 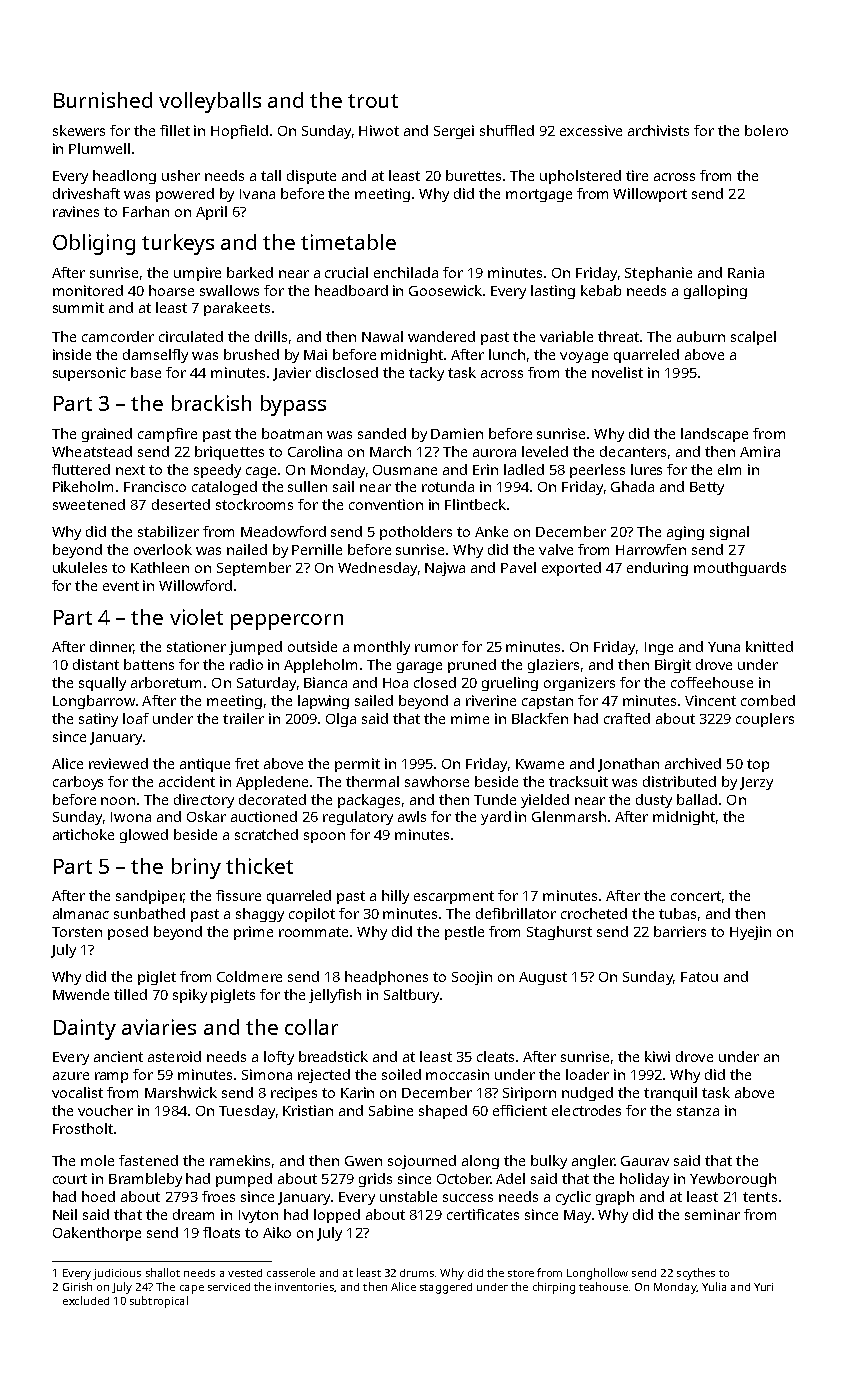 I want to click on scalpel, so click(x=753, y=338).
